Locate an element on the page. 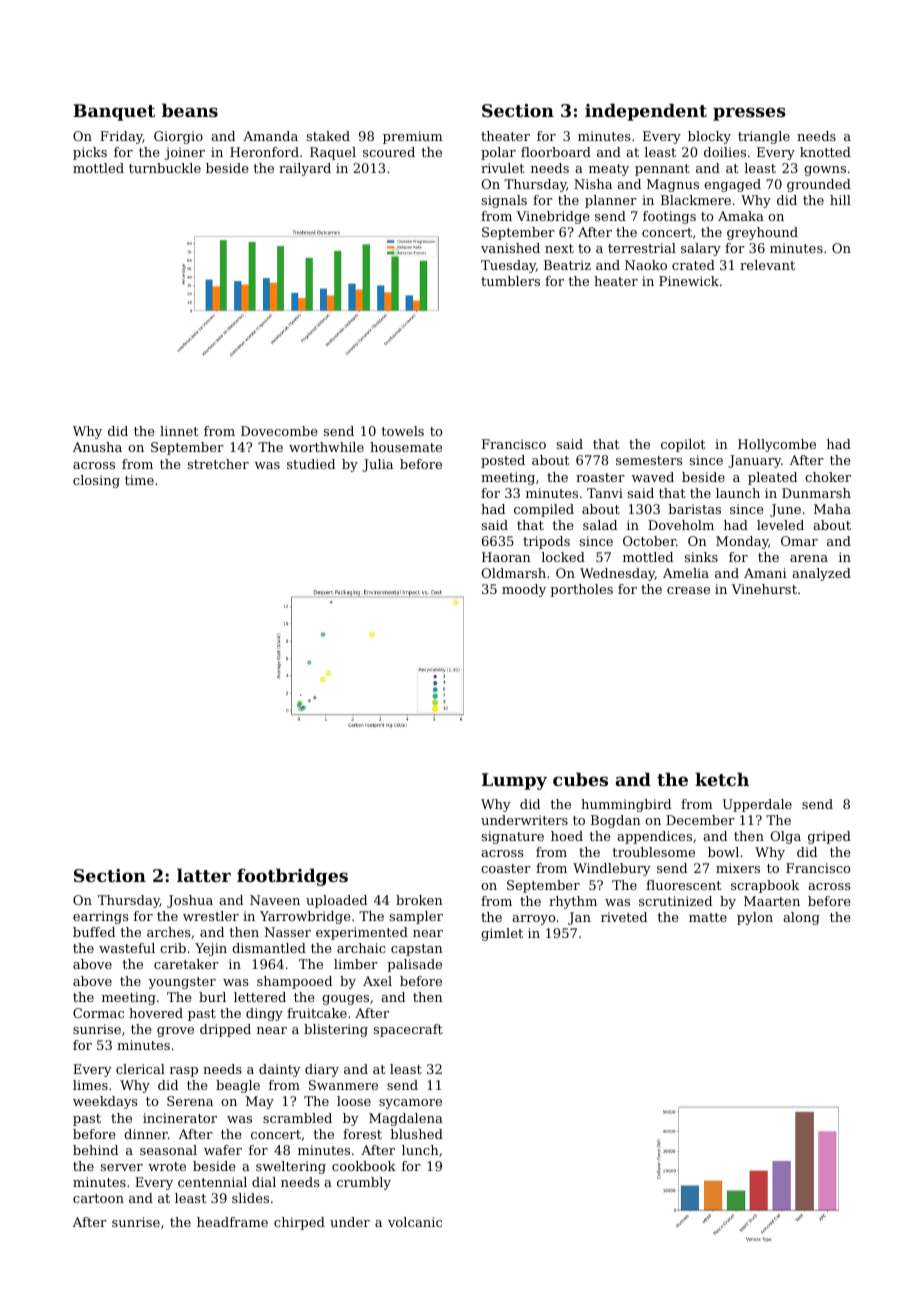 The height and width of the image is (1308, 924). closing is located at coordinates (96, 481).
